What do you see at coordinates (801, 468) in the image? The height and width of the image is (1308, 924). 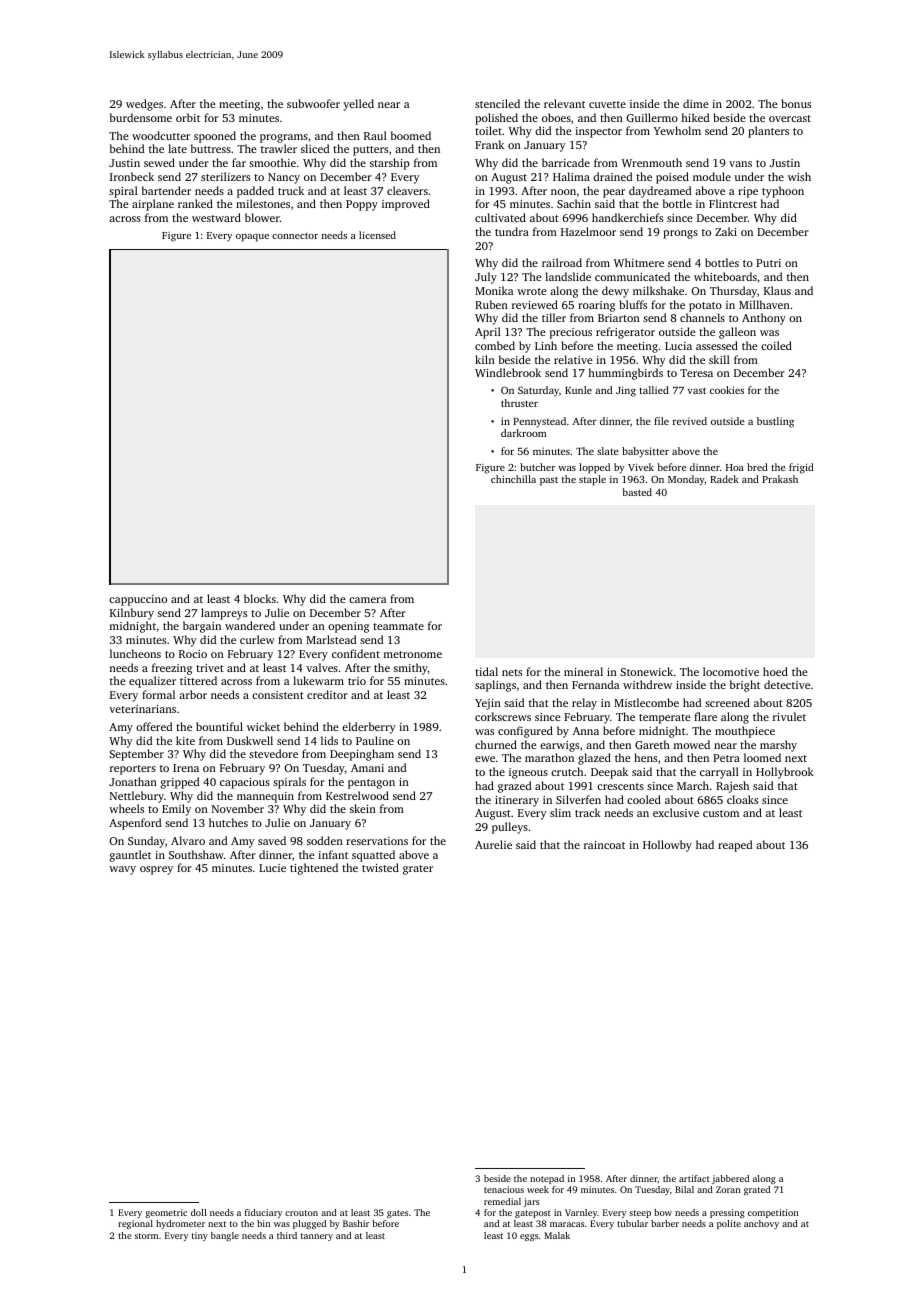 I see `frigid` at bounding box center [801, 468].
